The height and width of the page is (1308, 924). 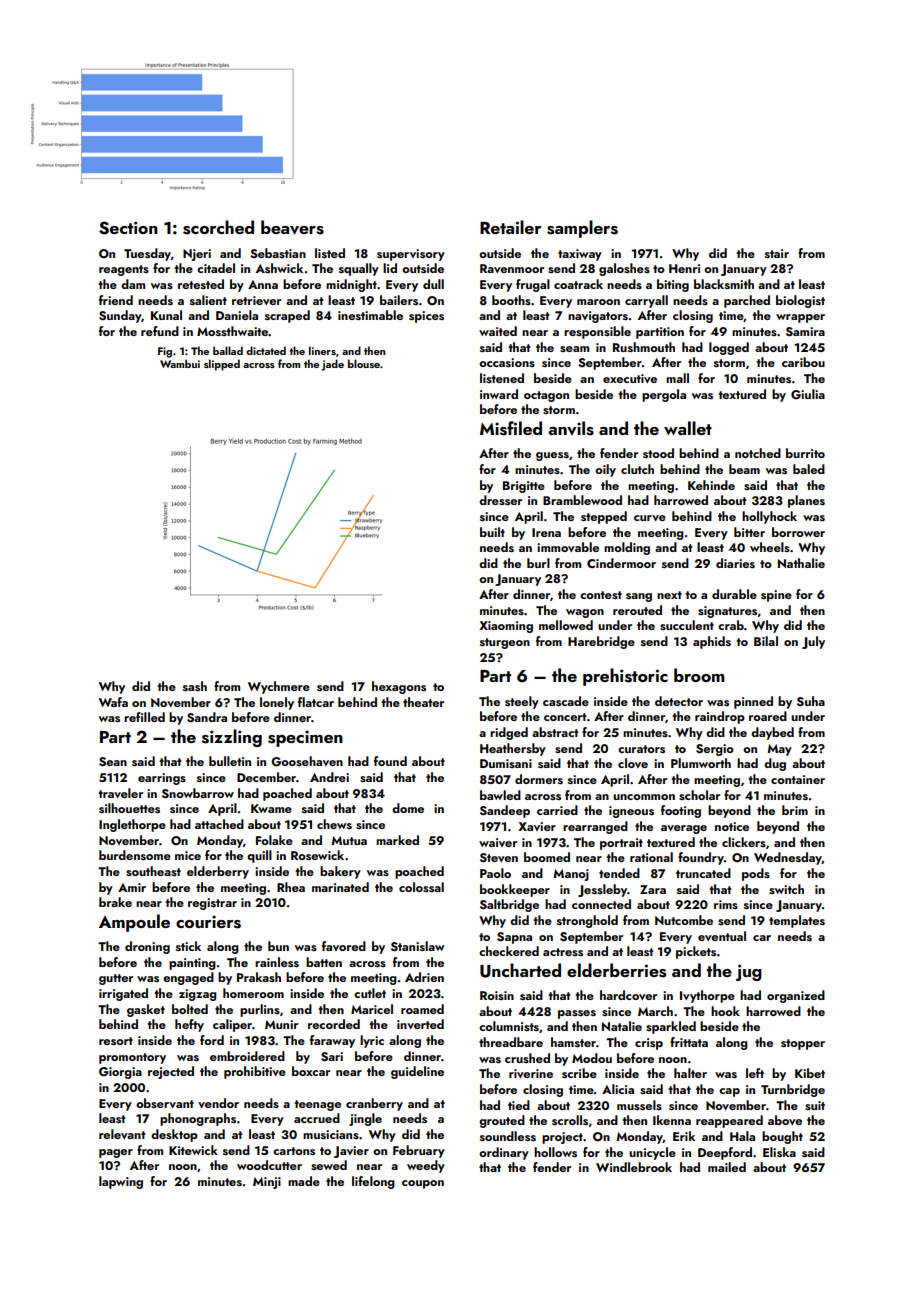 What do you see at coordinates (195, 686) in the page?
I see `sash` at bounding box center [195, 686].
